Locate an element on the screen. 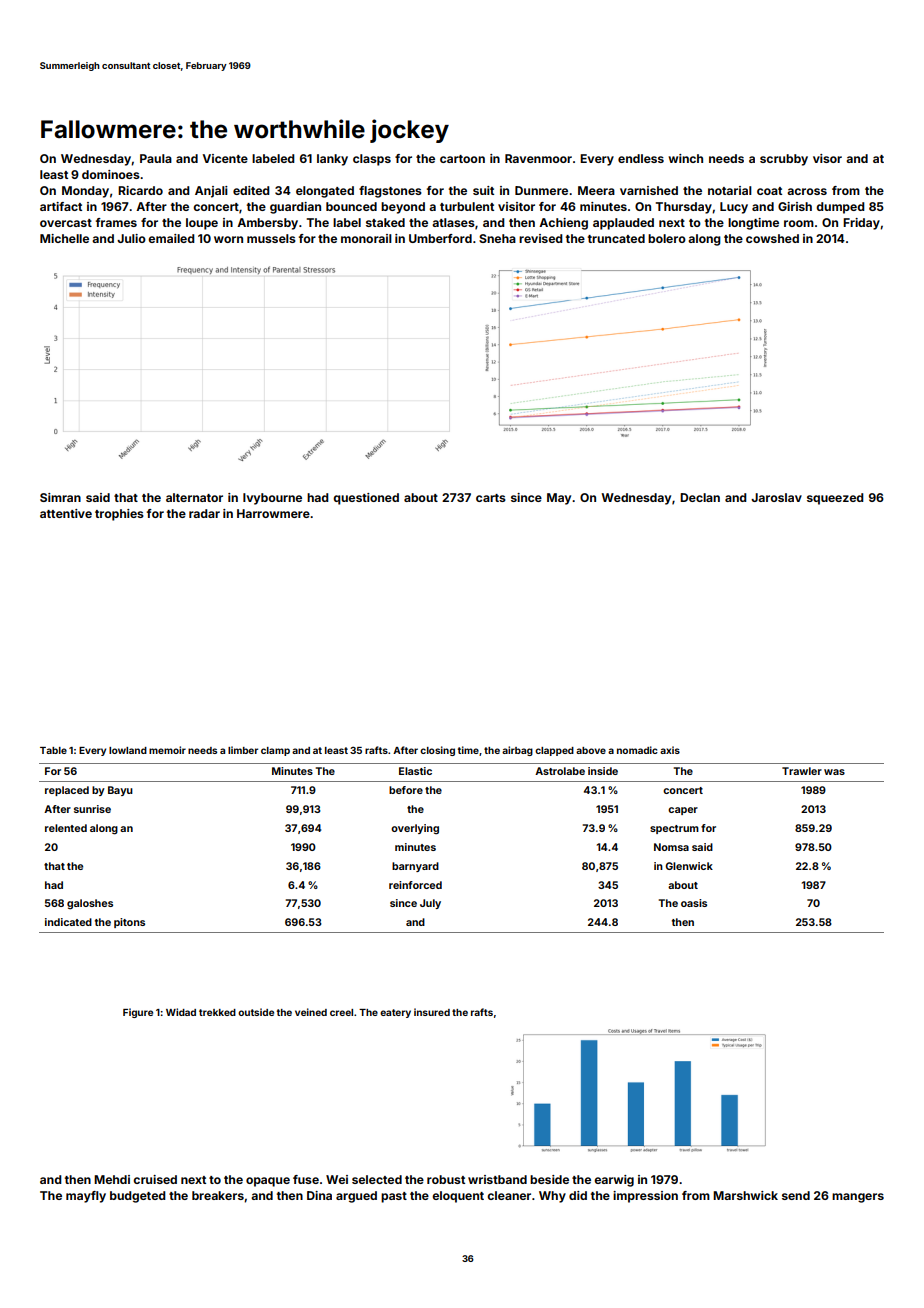 The height and width of the screenshot is (1308, 924). attentive is located at coordinates (66, 513).
